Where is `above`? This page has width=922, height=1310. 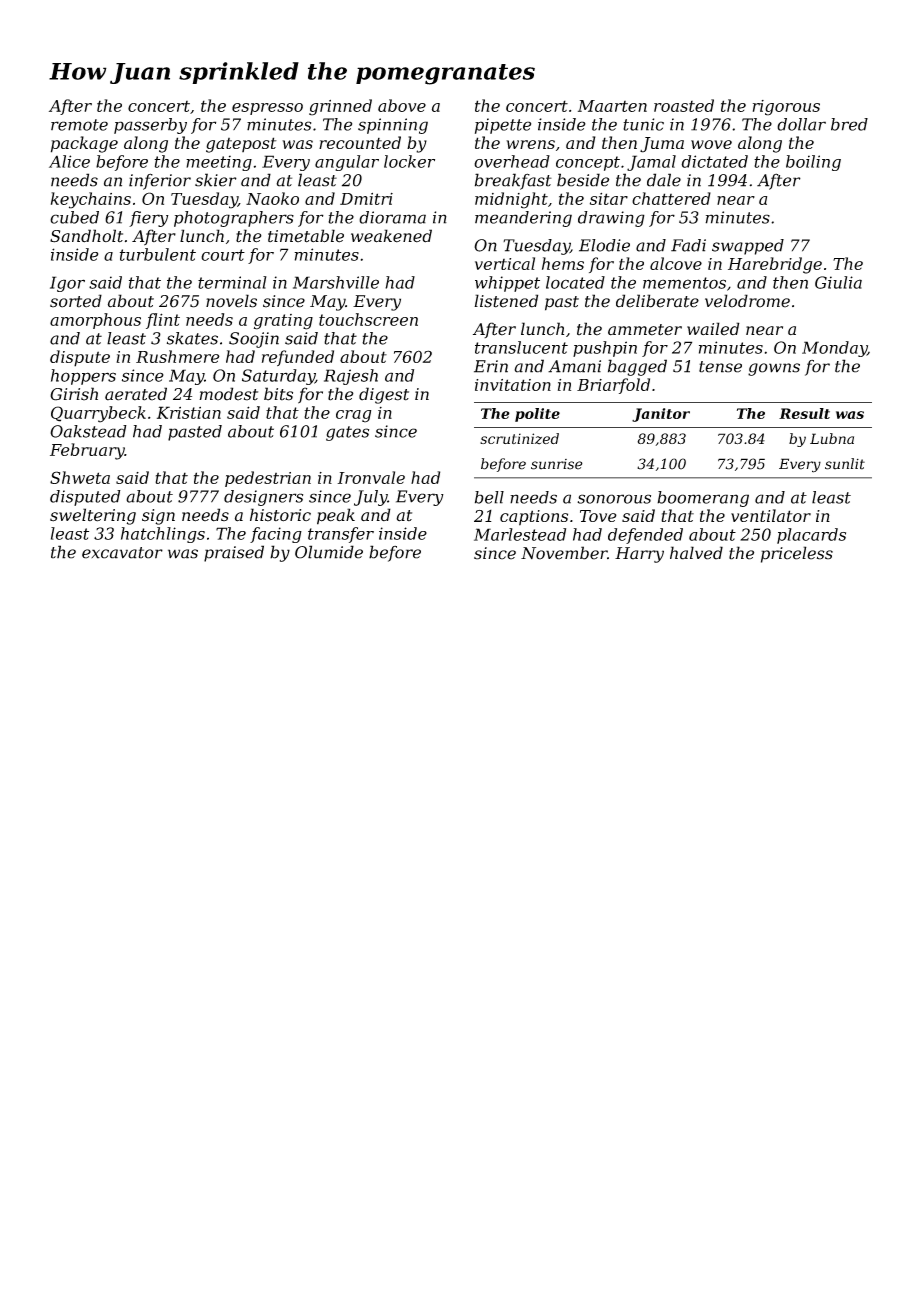 above is located at coordinates (402, 105).
